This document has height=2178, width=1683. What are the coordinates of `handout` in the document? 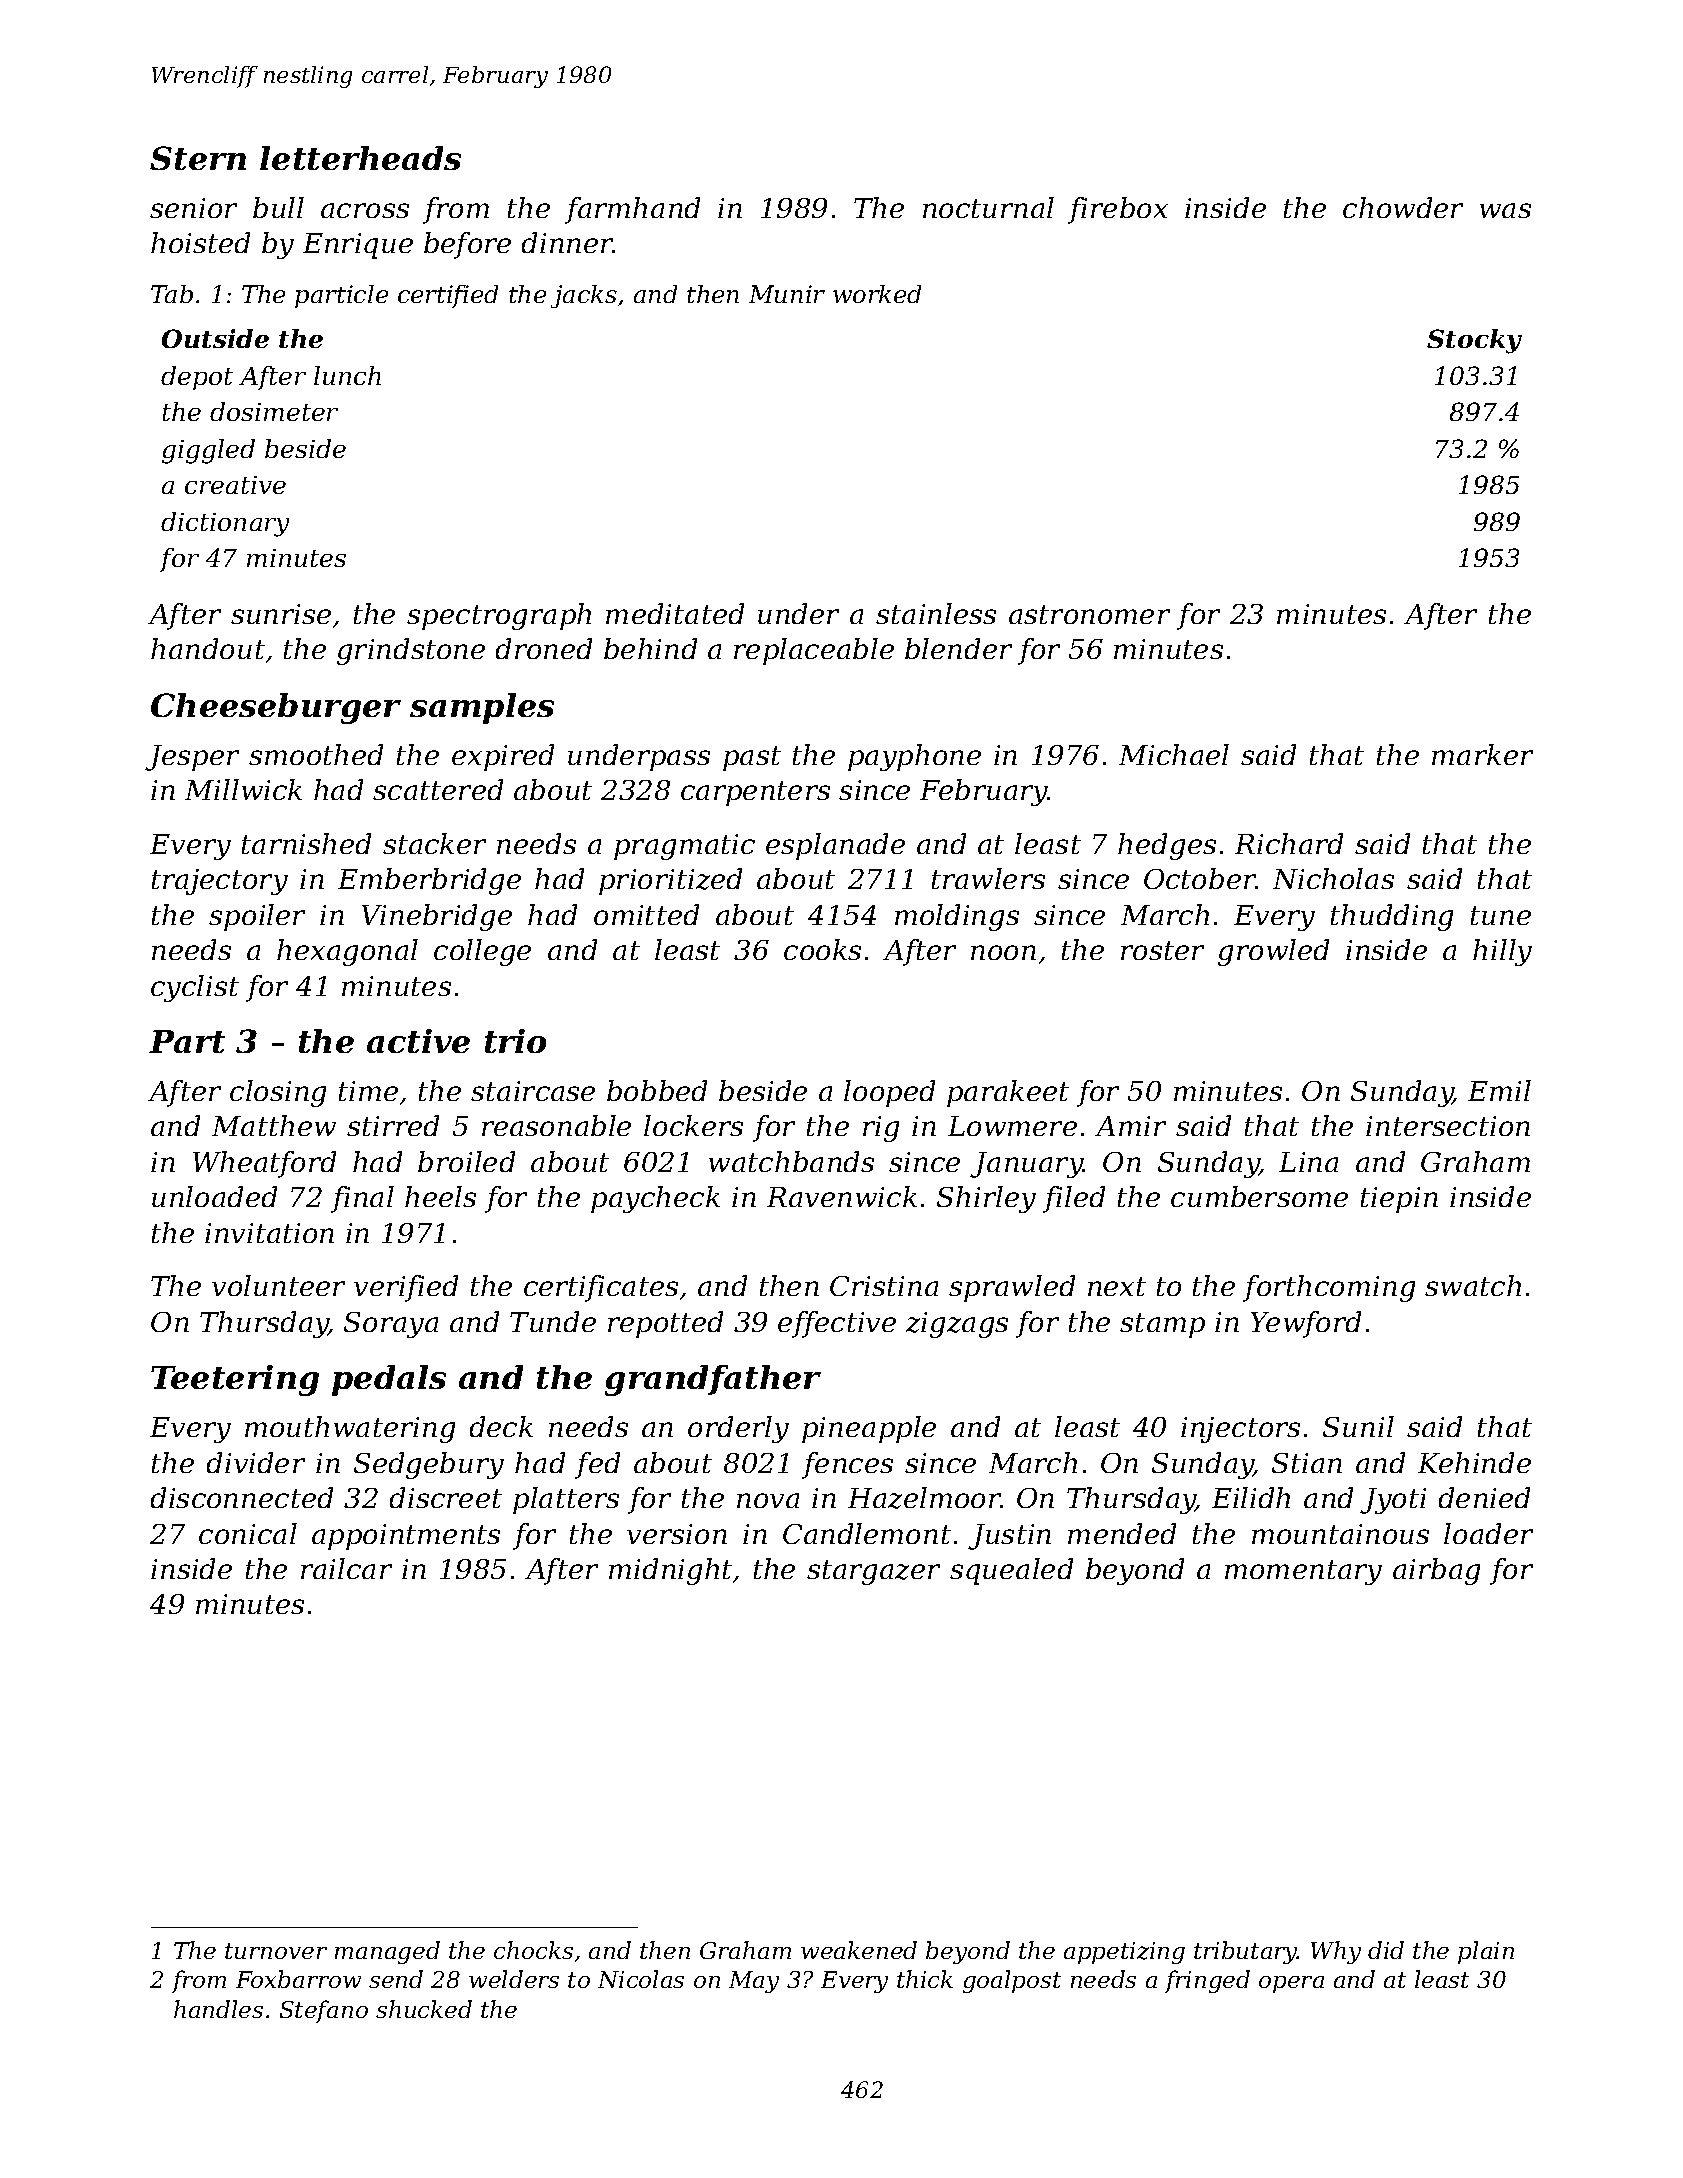 It's located at (208, 648).
